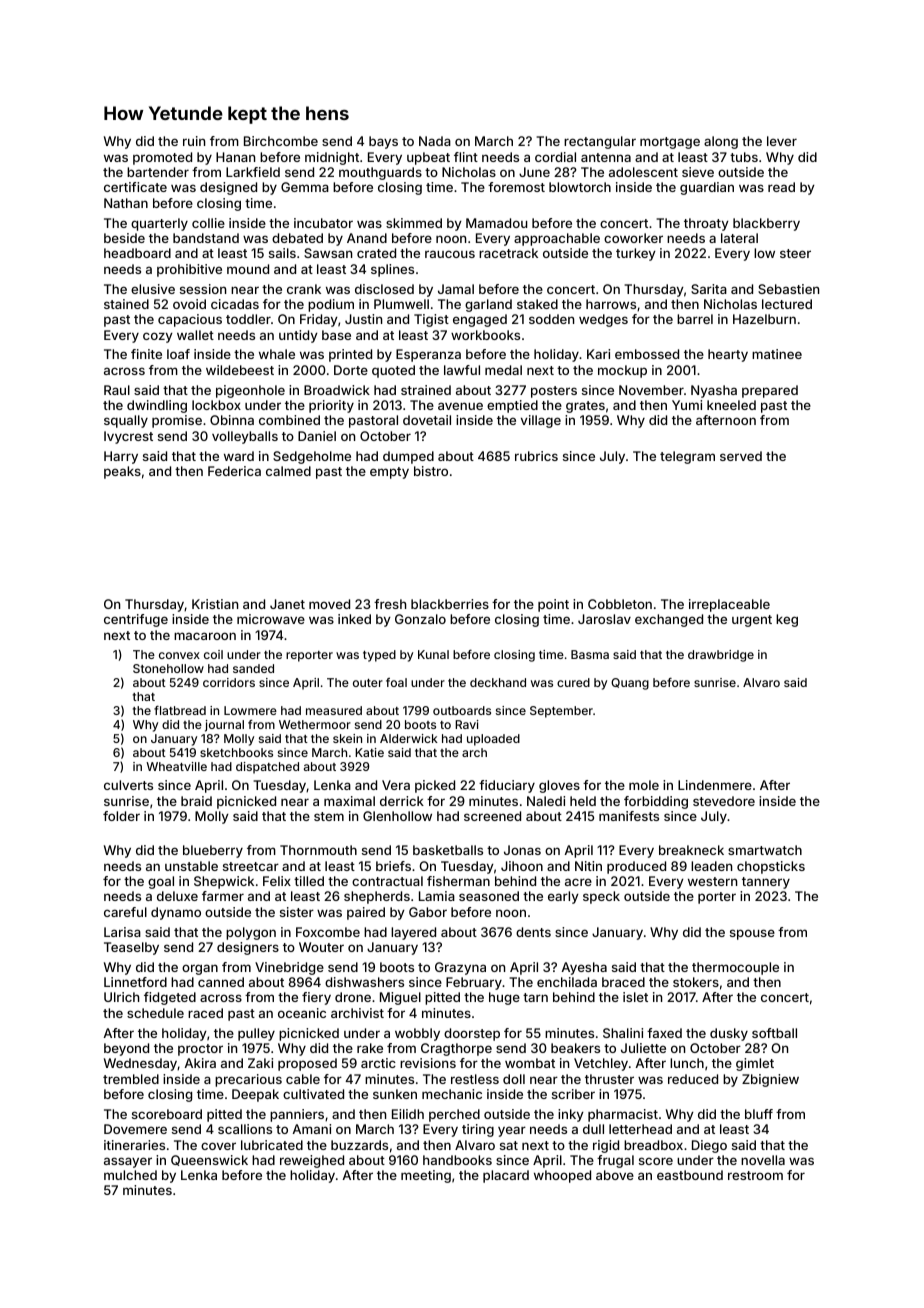 This screenshot has width=924, height=1308. What do you see at coordinates (251, 866) in the screenshot?
I see `streetcar` at bounding box center [251, 866].
